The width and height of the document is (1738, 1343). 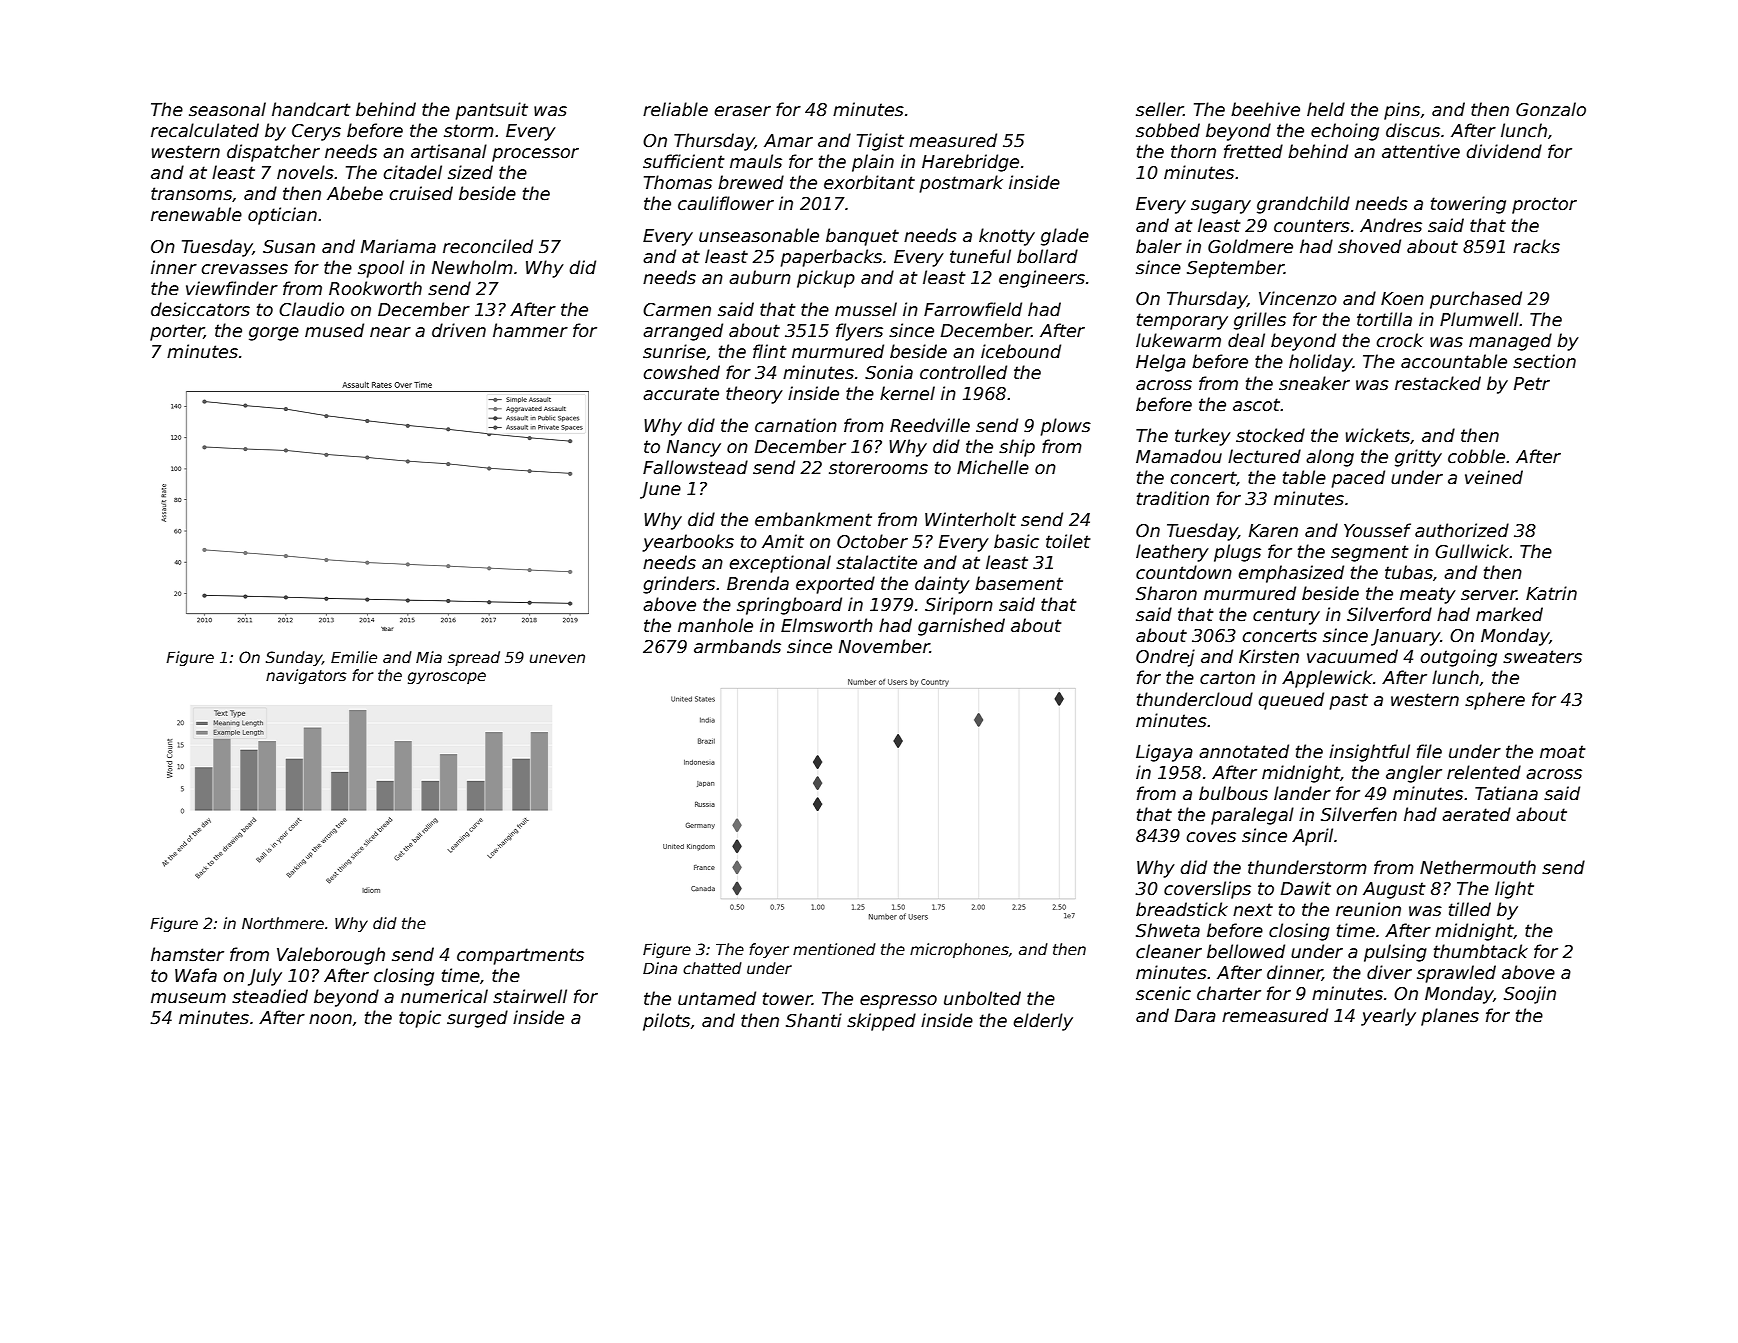 I want to click on bulbous, so click(x=1233, y=793).
